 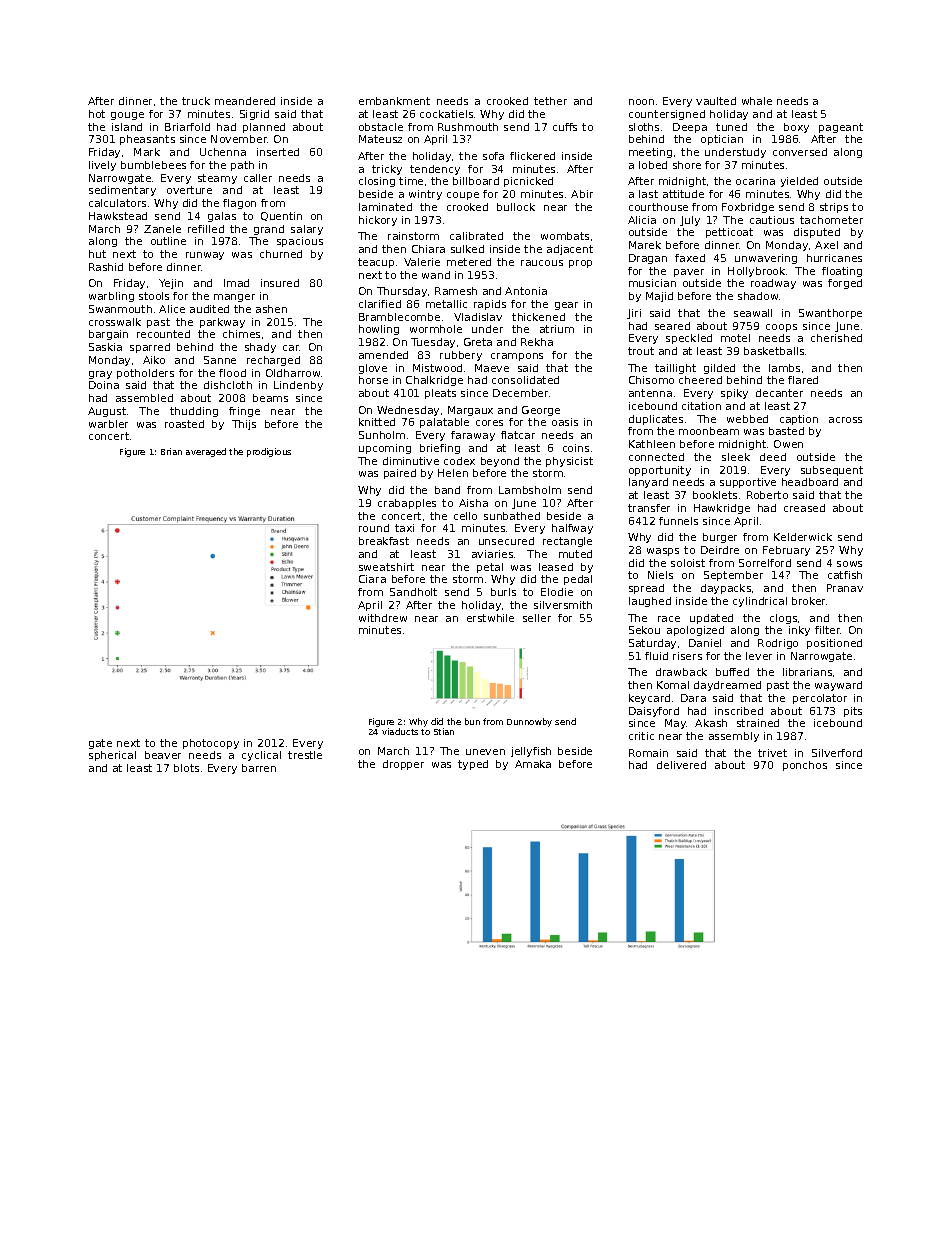 I want to click on warbler, so click(x=108, y=424).
